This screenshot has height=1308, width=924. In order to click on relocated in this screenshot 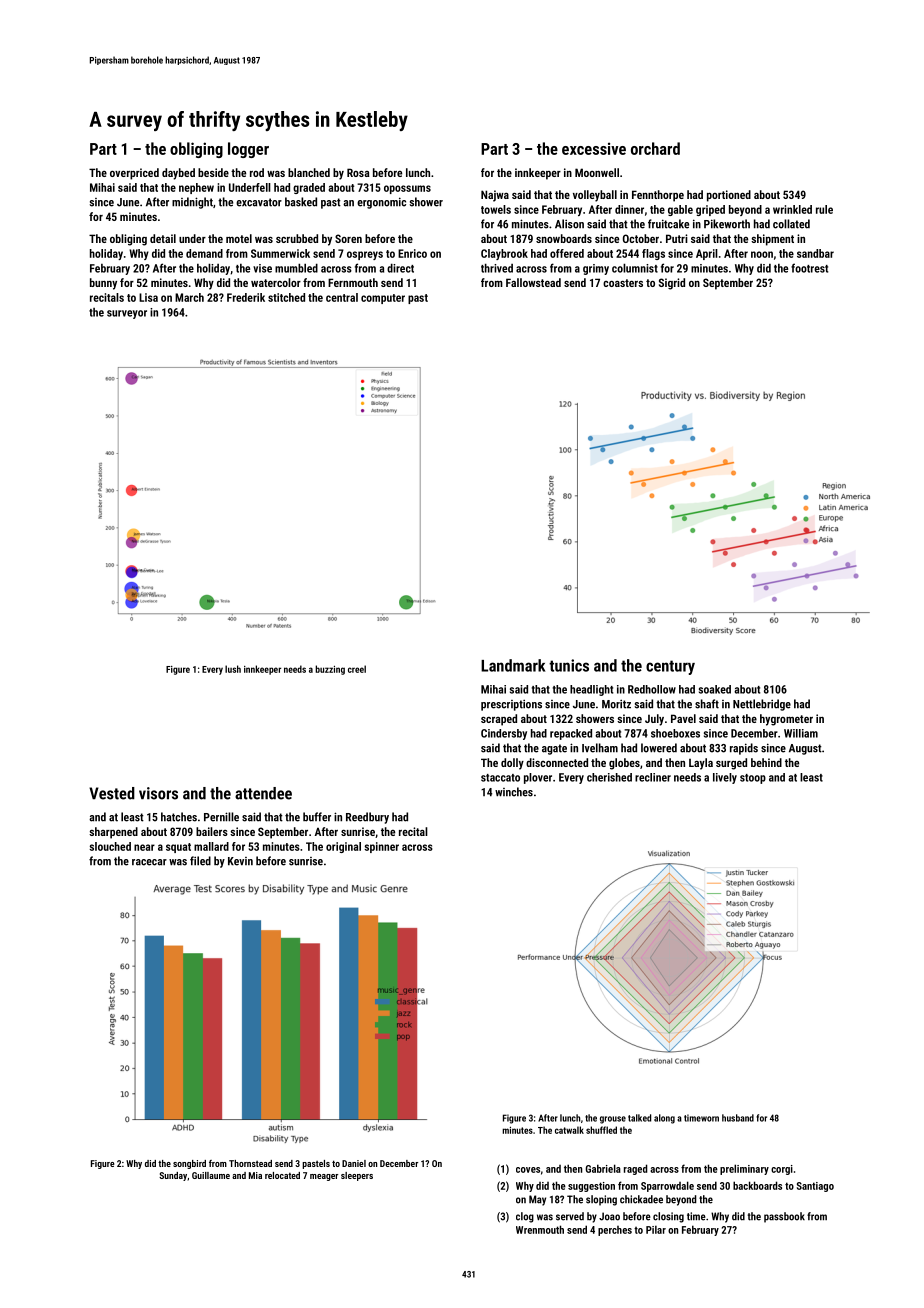, I will do `click(282, 1175)`.
